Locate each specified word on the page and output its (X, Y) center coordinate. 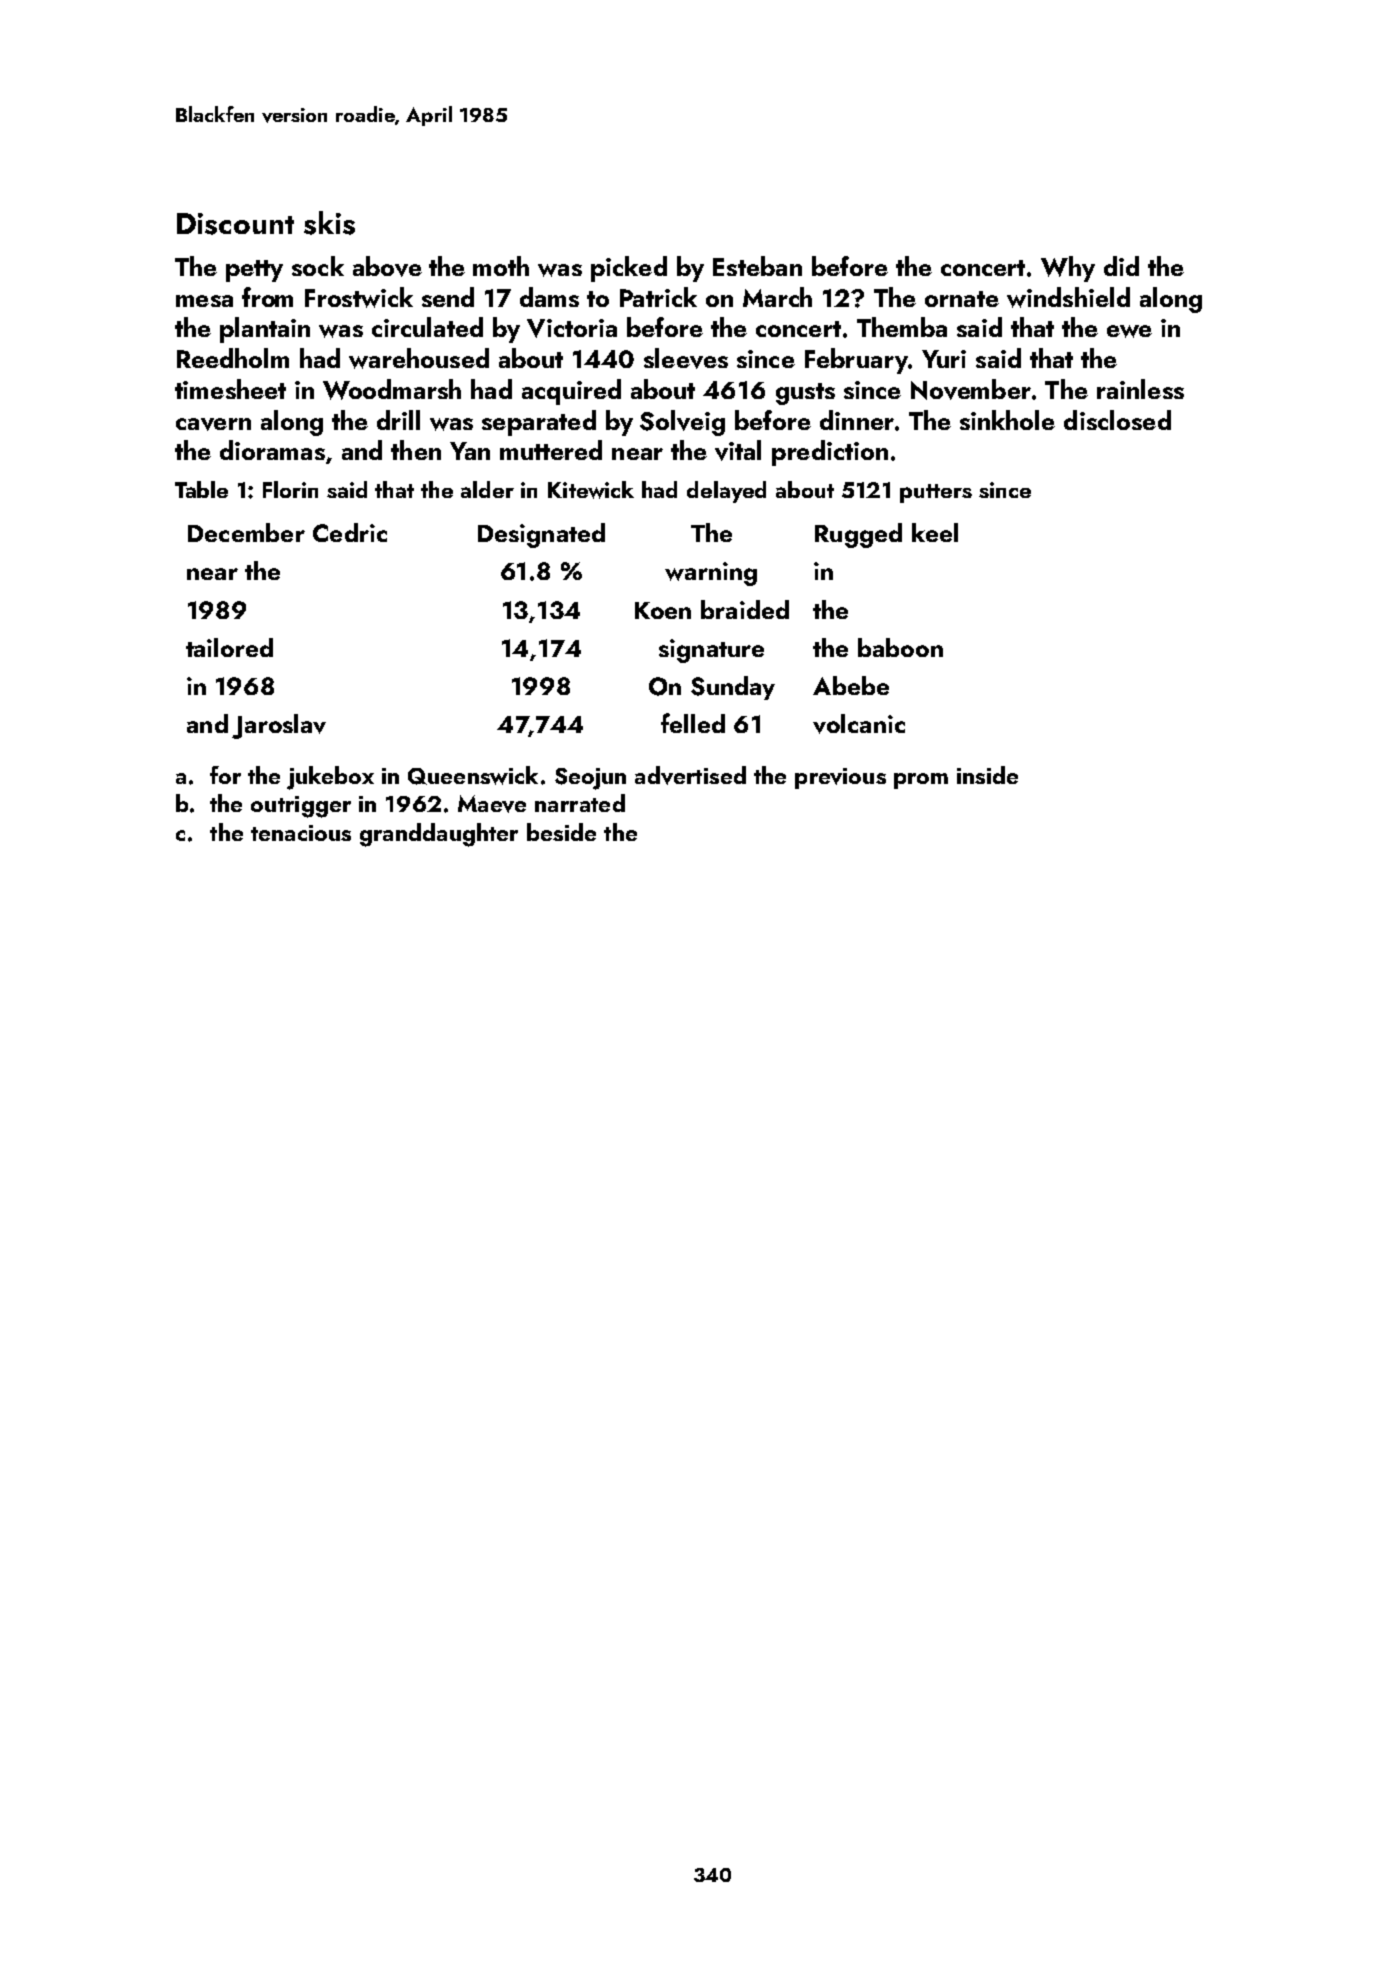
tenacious (301, 833)
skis (329, 223)
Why (1068, 269)
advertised (690, 775)
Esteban (757, 266)
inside (987, 775)
